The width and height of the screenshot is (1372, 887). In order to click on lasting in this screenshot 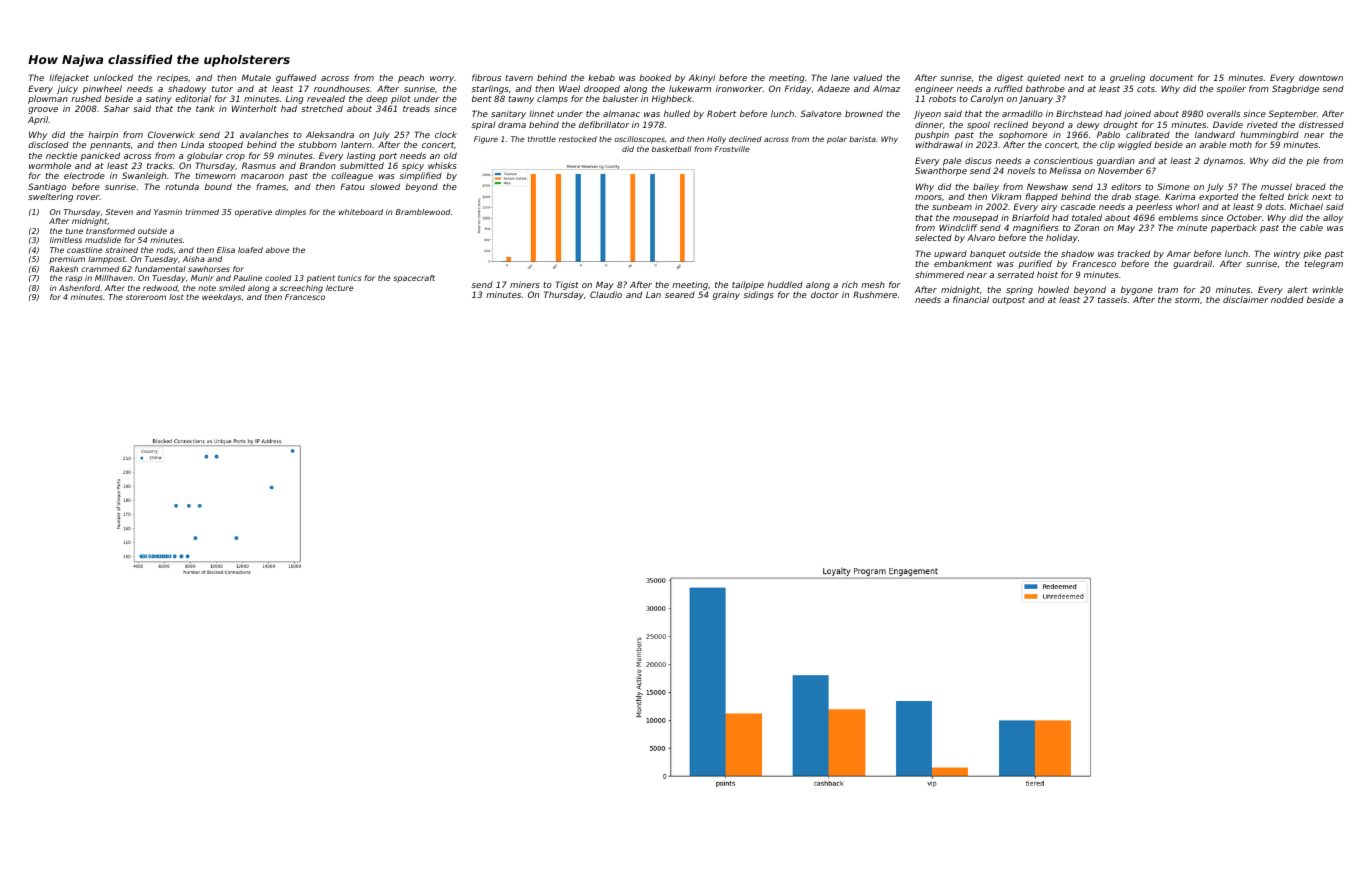, I will do `click(361, 156)`.
